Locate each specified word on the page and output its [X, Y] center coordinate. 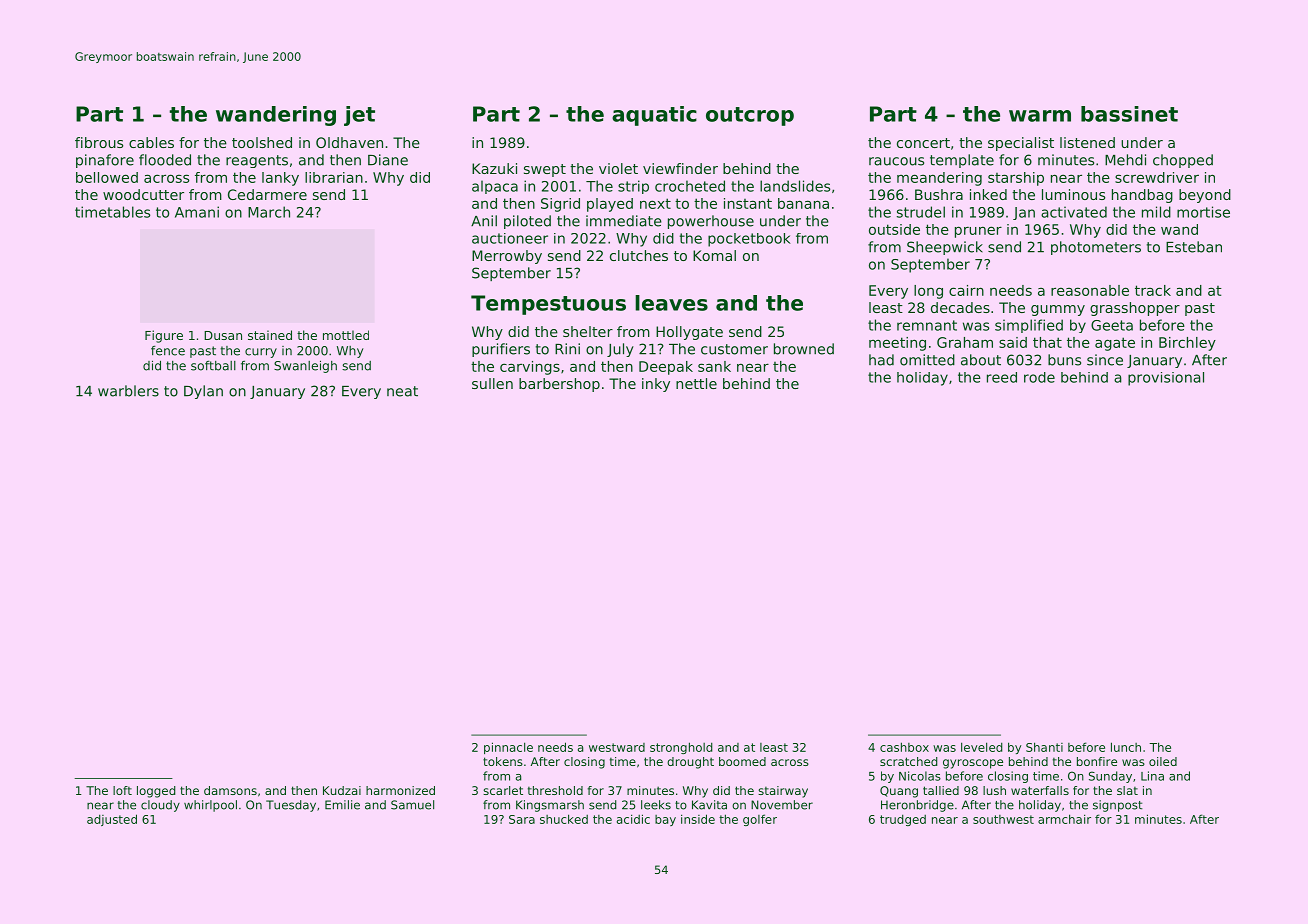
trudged [903, 820]
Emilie [342, 805]
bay [665, 820]
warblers [128, 391]
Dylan [203, 392]
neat [402, 391]
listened [1087, 142]
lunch [1126, 747]
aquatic [654, 116]
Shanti [1044, 747]
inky [656, 385]
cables [151, 142]
